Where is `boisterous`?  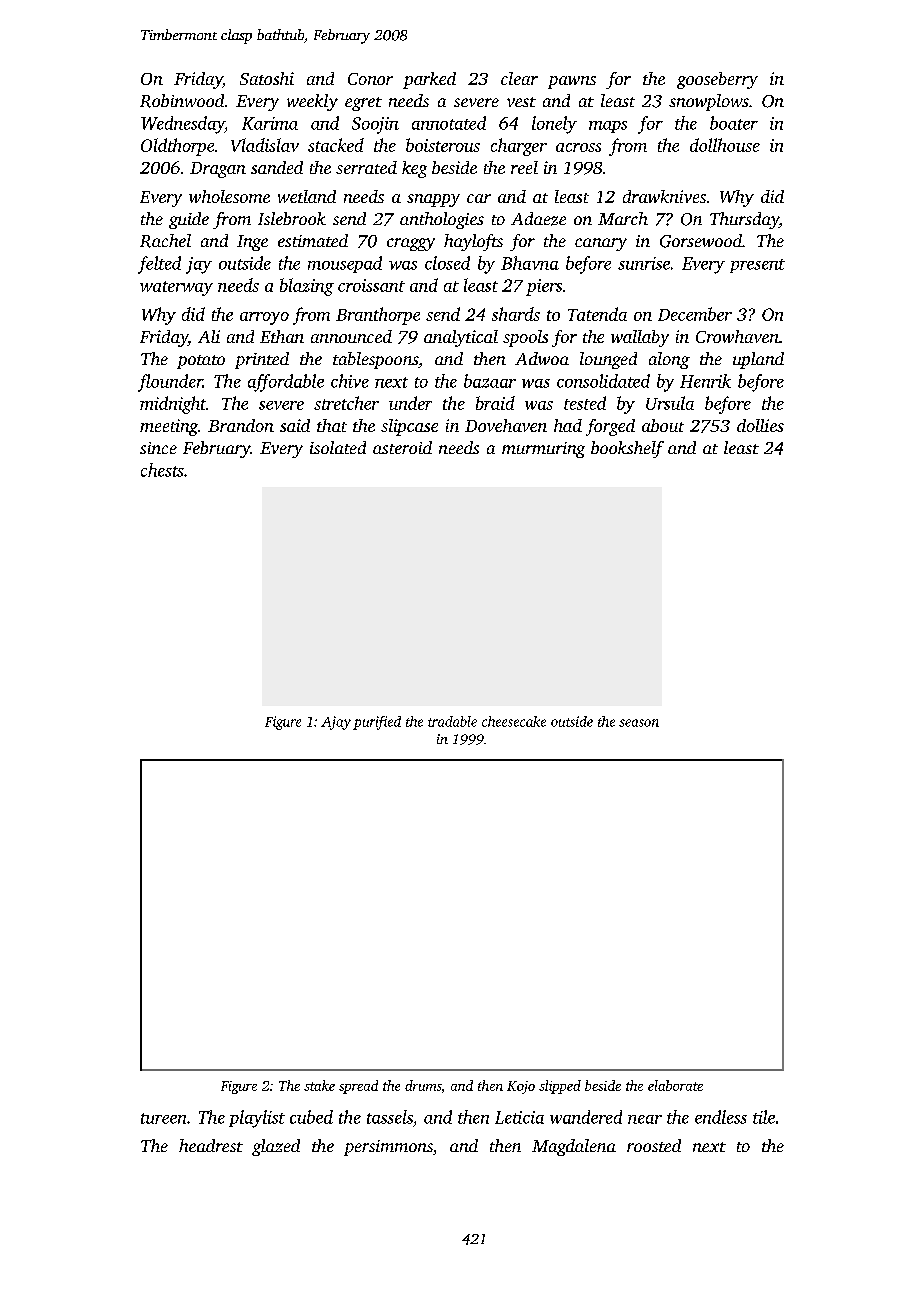
boisterous is located at coordinates (443, 145).
